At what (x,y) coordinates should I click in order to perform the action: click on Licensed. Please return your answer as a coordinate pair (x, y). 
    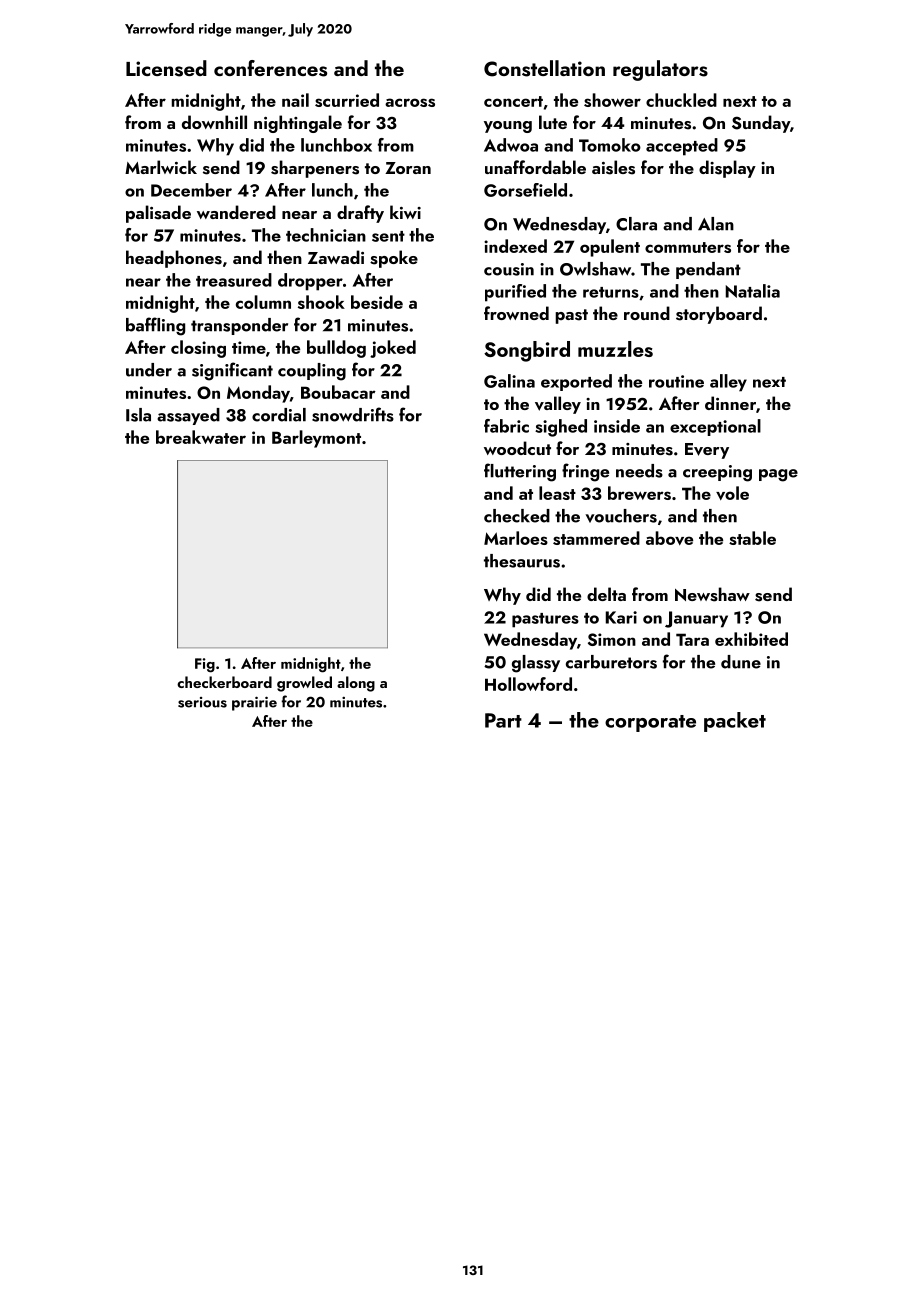
    Looking at the image, I should click on (166, 68).
